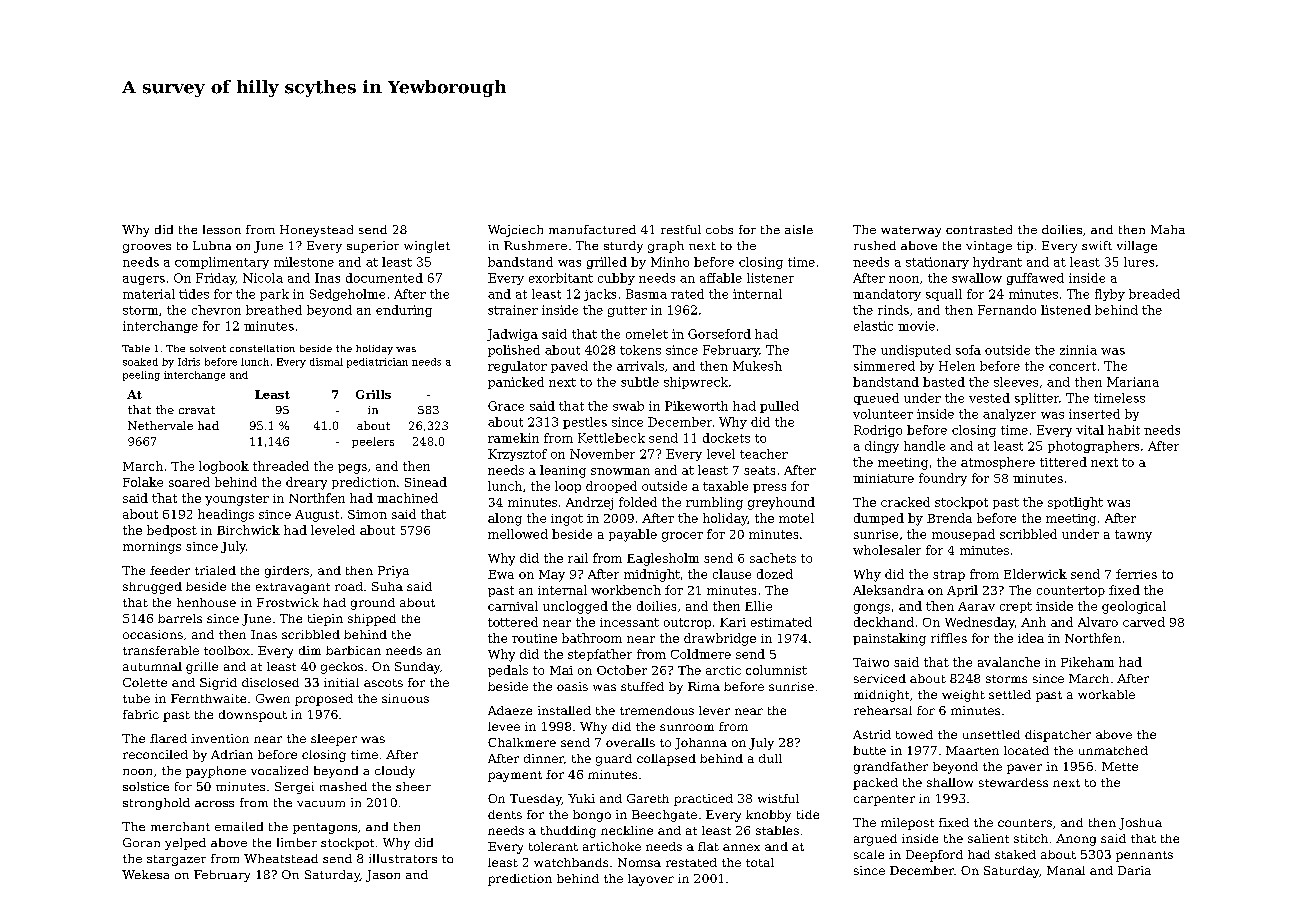  Describe the element at coordinates (770, 278) in the image. I see `listener` at that location.
